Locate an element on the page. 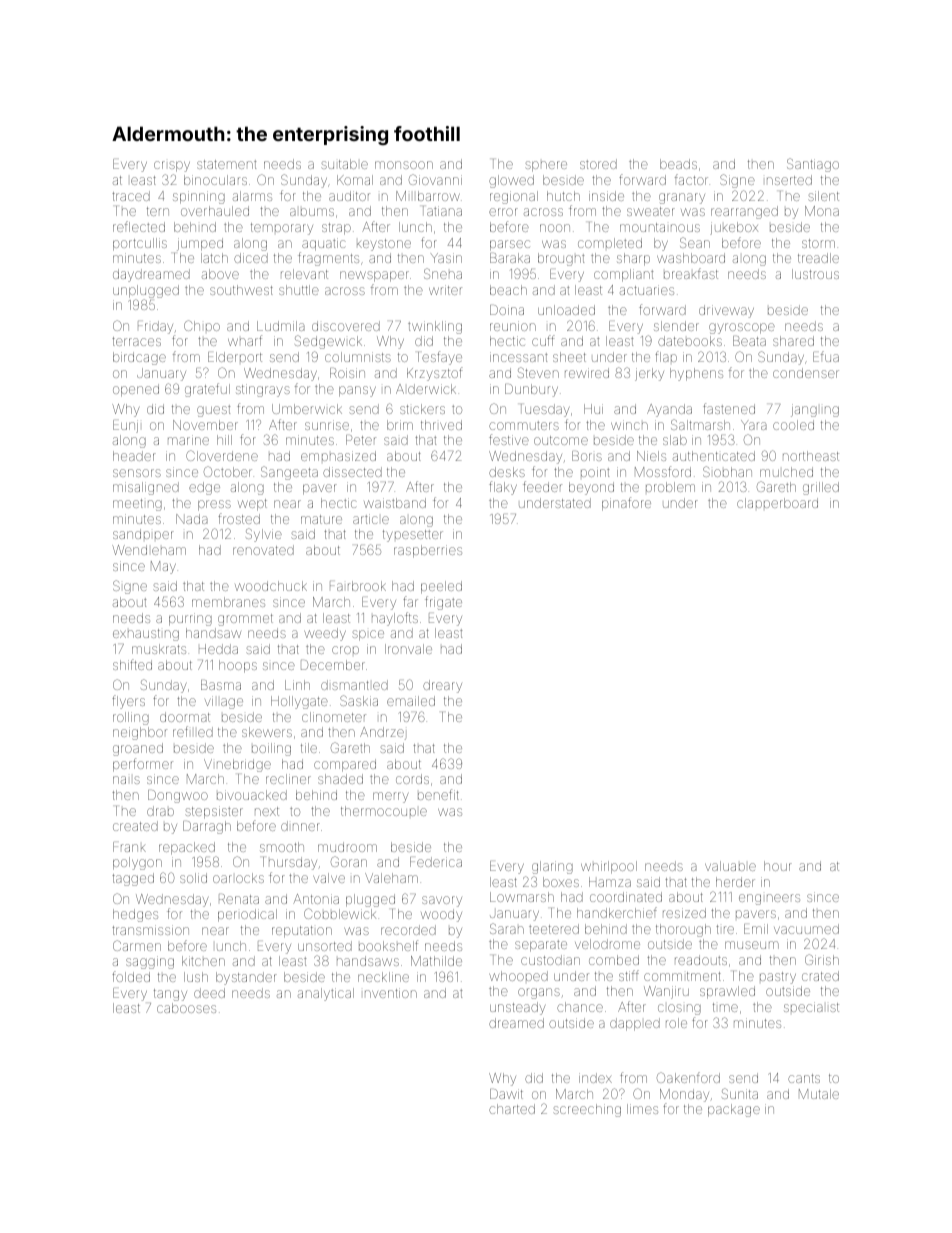 The width and height of the page is (952, 1233). temporary is located at coordinates (282, 229).
